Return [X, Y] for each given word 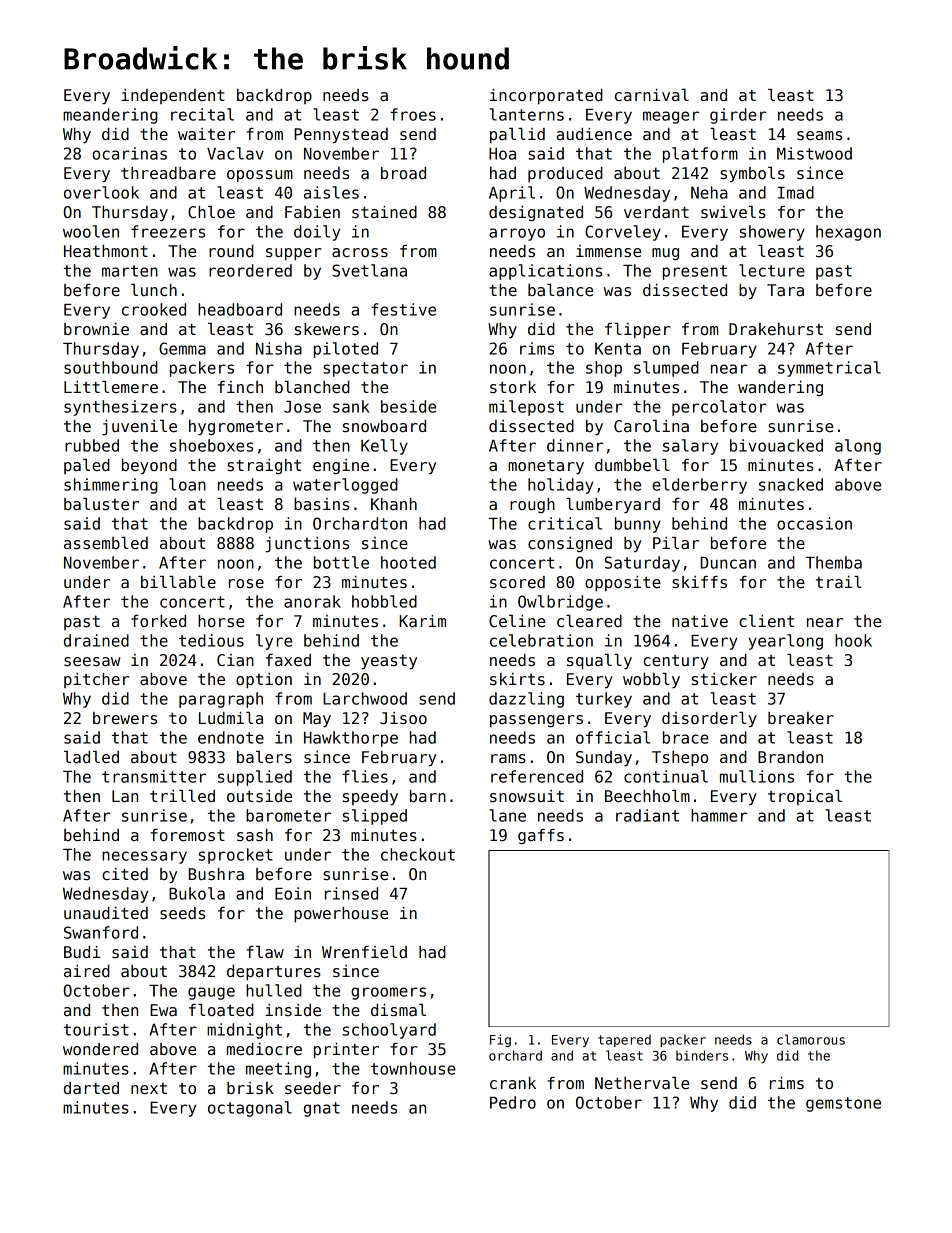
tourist [96, 1029]
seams [819, 136]
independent [173, 96]
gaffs [541, 836]
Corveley [623, 233]
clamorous [811, 1039]
